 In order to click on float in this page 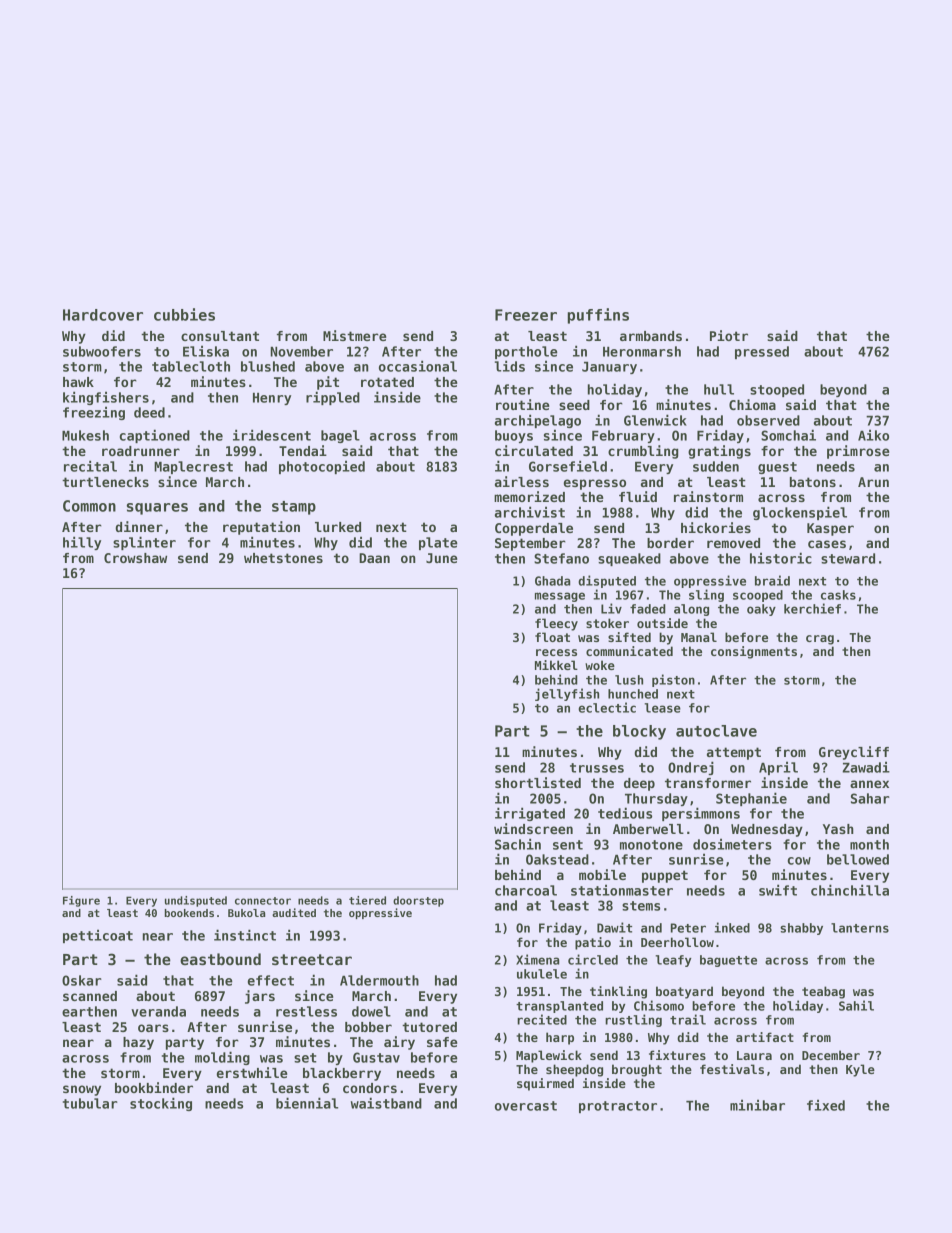, I will do `click(552, 637)`.
